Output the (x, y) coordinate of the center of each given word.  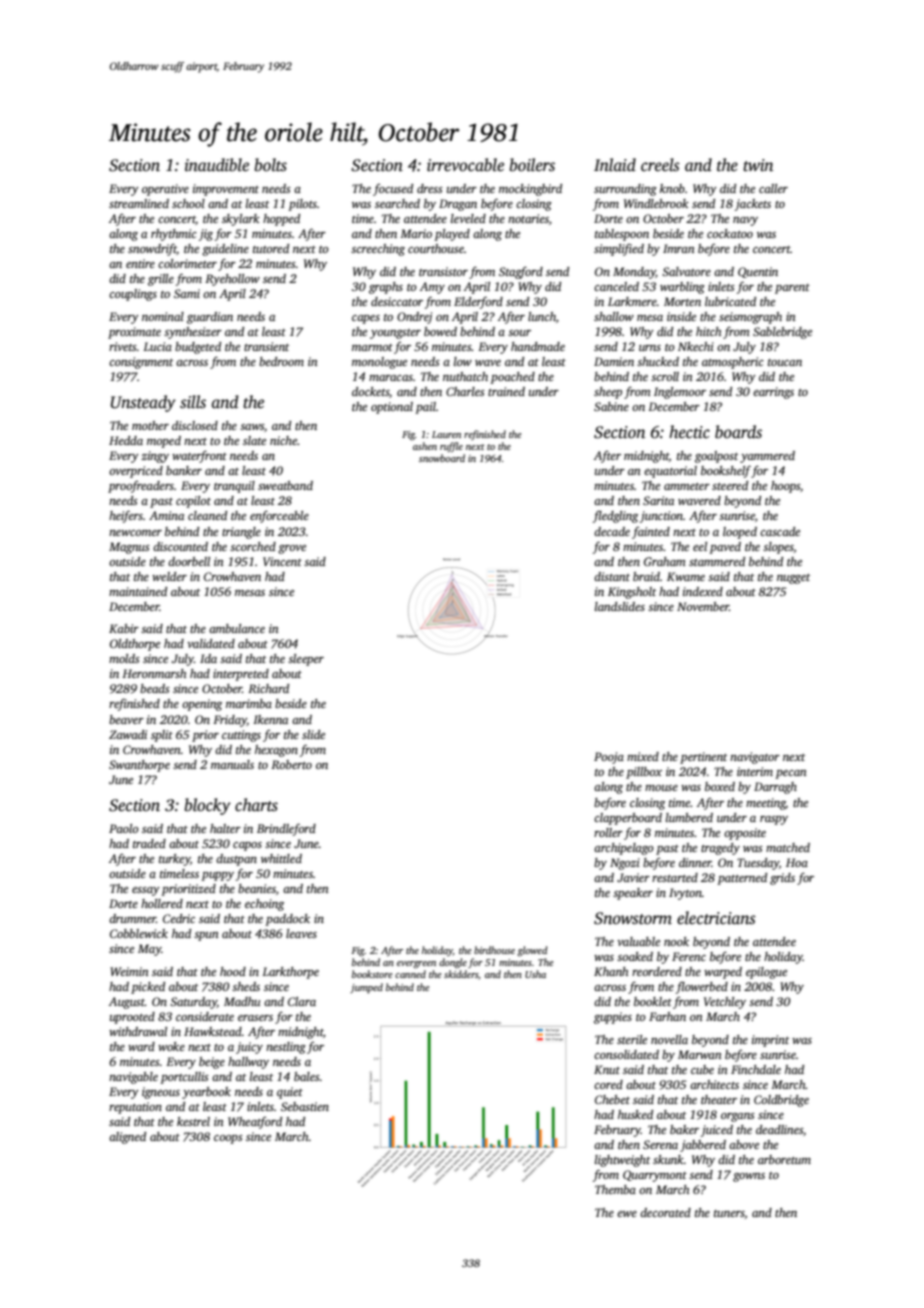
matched (788, 847)
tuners (729, 1213)
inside (681, 316)
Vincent (282, 561)
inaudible (217, 165)
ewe (627, 1214)
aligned (127, 1138)
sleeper (306, 660)
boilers (532, 165)
